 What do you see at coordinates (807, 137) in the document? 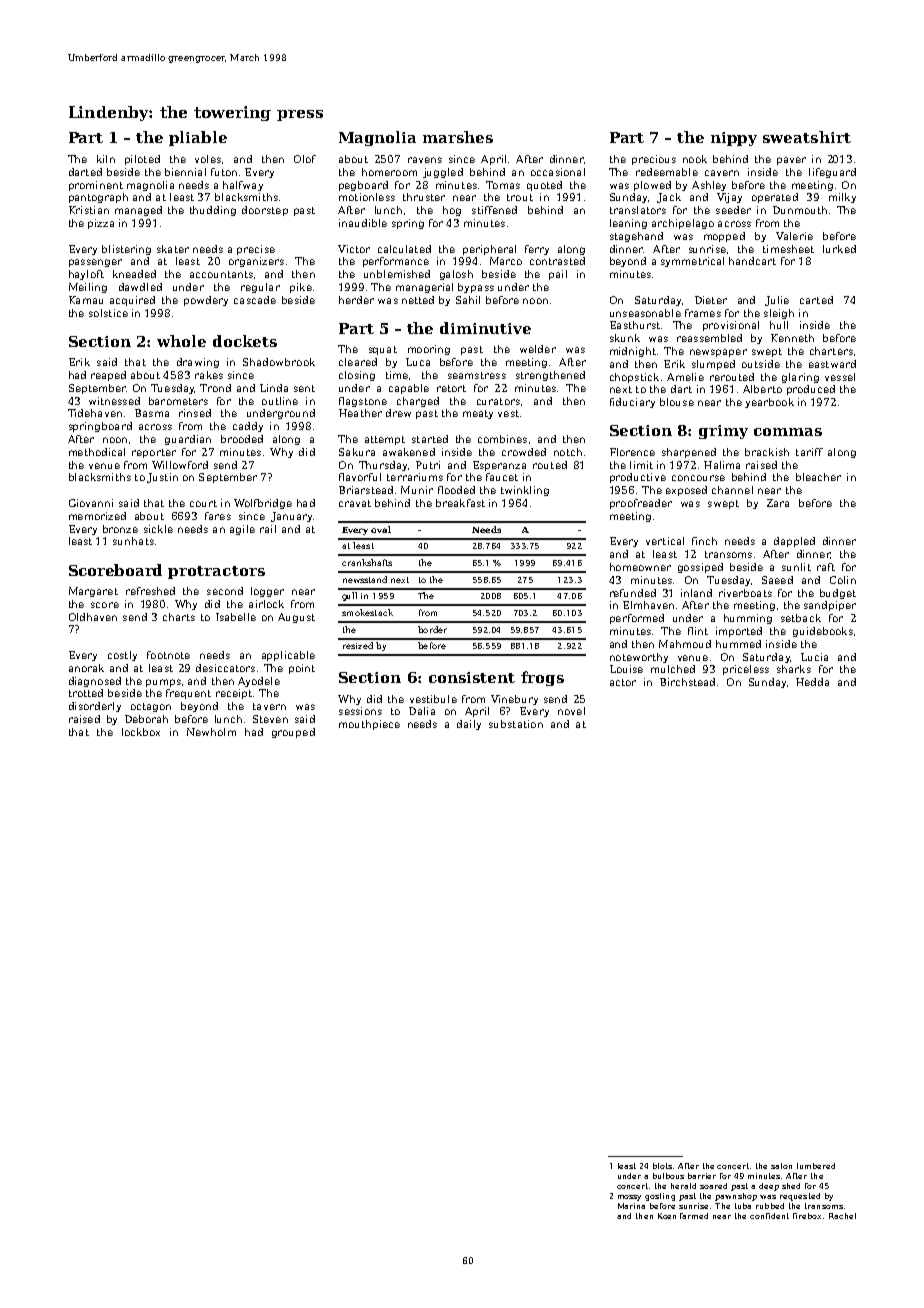
I see `sweatshirt` at bounding box center [807, 137].
